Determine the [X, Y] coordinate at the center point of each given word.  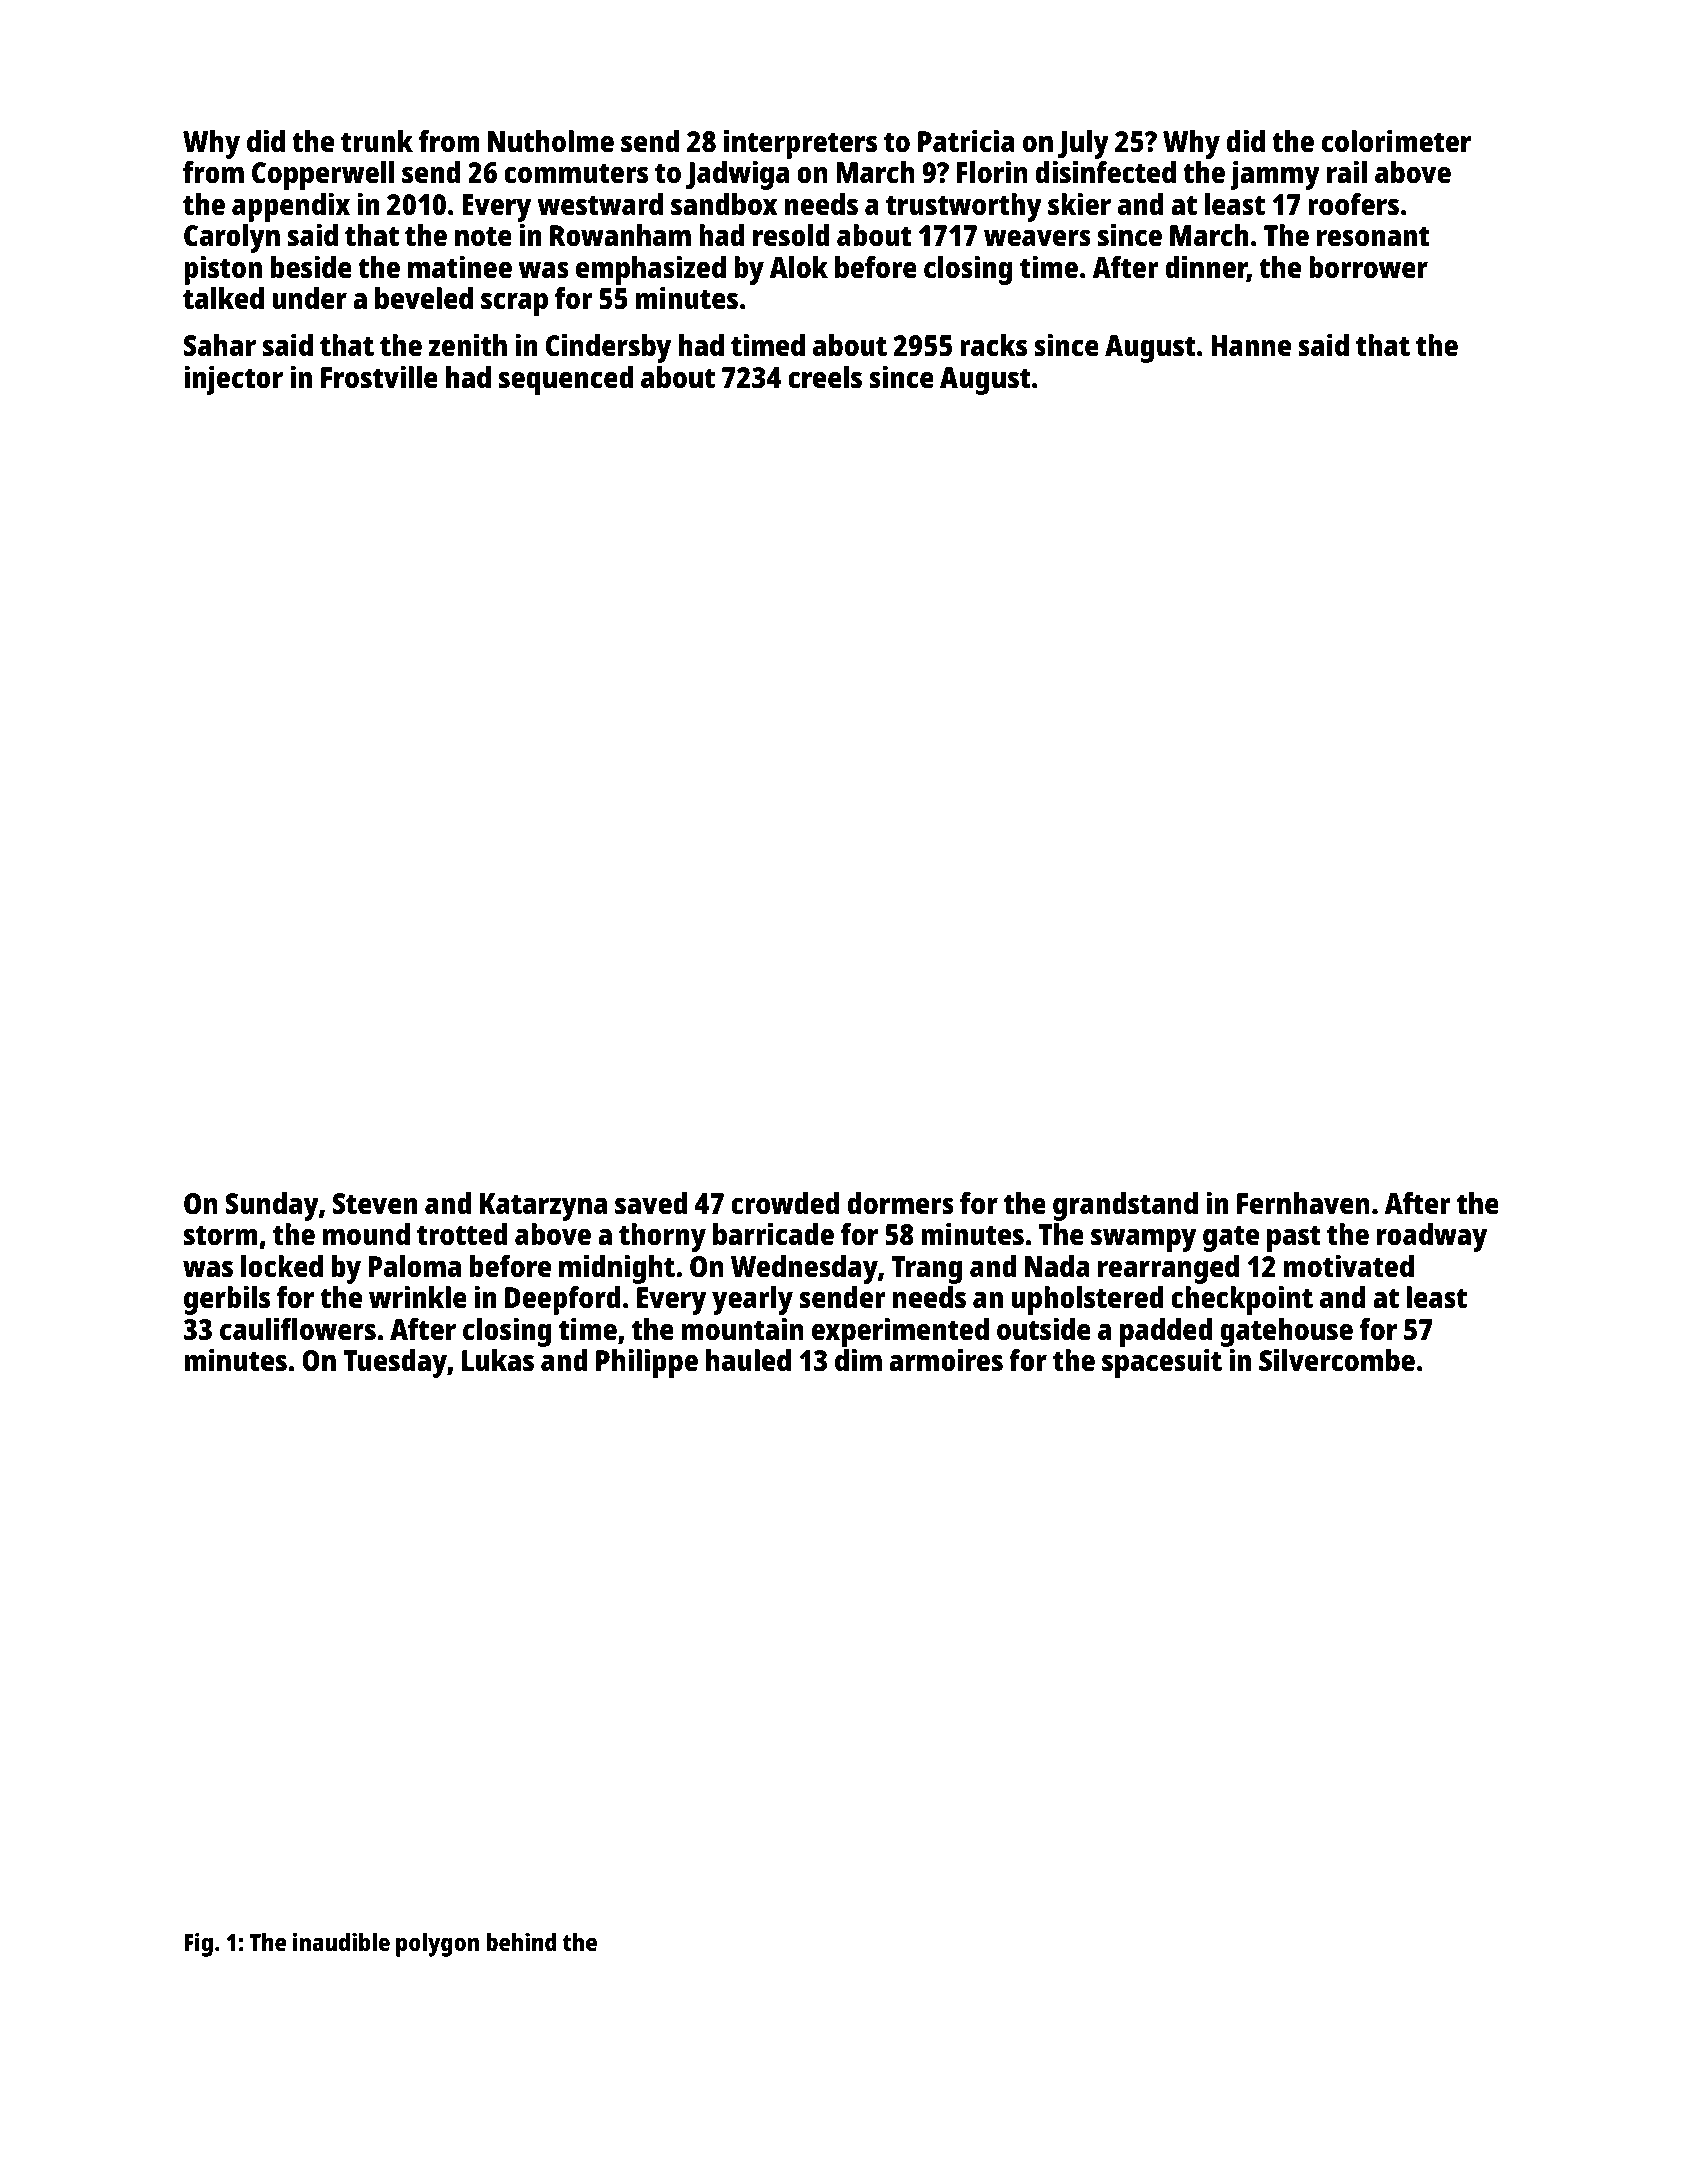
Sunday [272, 1206]
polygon [437, 1945]
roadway [1432, 1237]
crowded [785, 1203]
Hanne [1251, 346]
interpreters [800, 144]
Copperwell [323, 175]
